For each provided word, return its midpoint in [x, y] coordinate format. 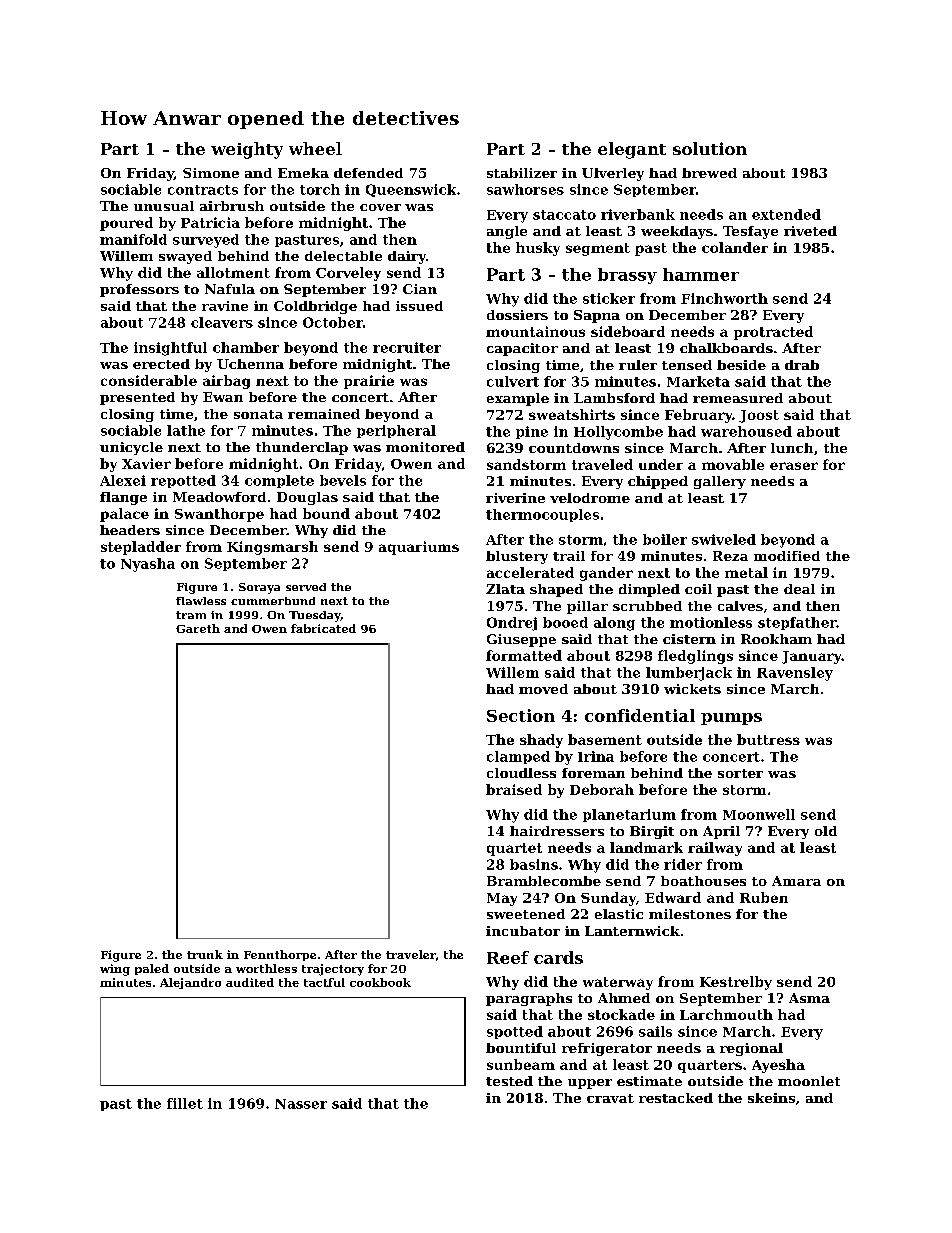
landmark [646, 847]
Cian [420, 289]
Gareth [198, 628]
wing [115, 970]
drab [802, 365]
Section [521, 715]
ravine [225, 306]
